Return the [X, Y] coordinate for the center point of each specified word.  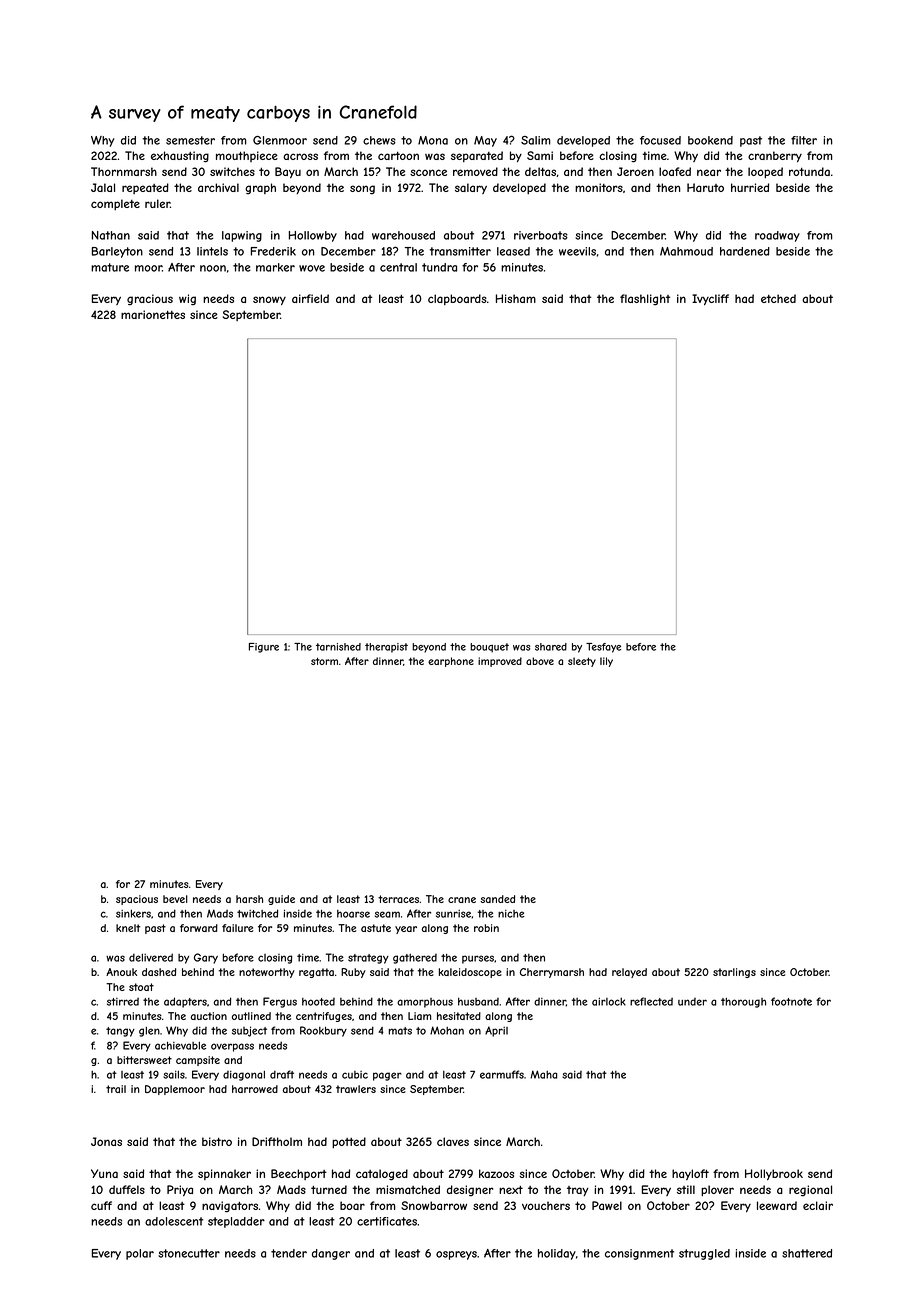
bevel [175, 899]
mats [400, 1031]
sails [174, 1074]
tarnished [338, 647]
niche [511, 913]
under [692, 1002]
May [485, 141]
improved [500, 662]
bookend [710, 140]
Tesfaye [603, 648]
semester [190, 140]
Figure [264, 648]
